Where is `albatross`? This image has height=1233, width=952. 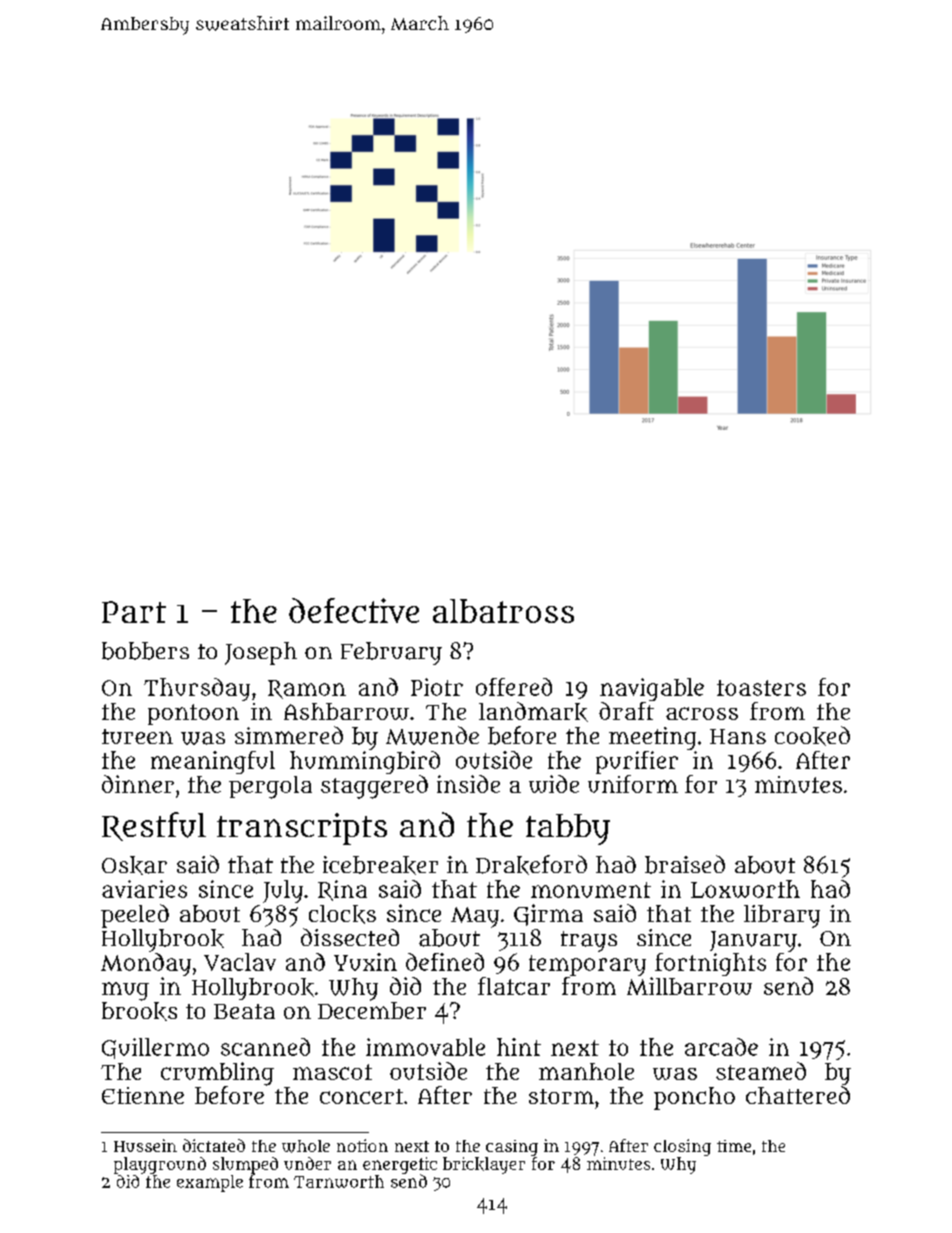
albatross is located at coordinates (503, 611).
